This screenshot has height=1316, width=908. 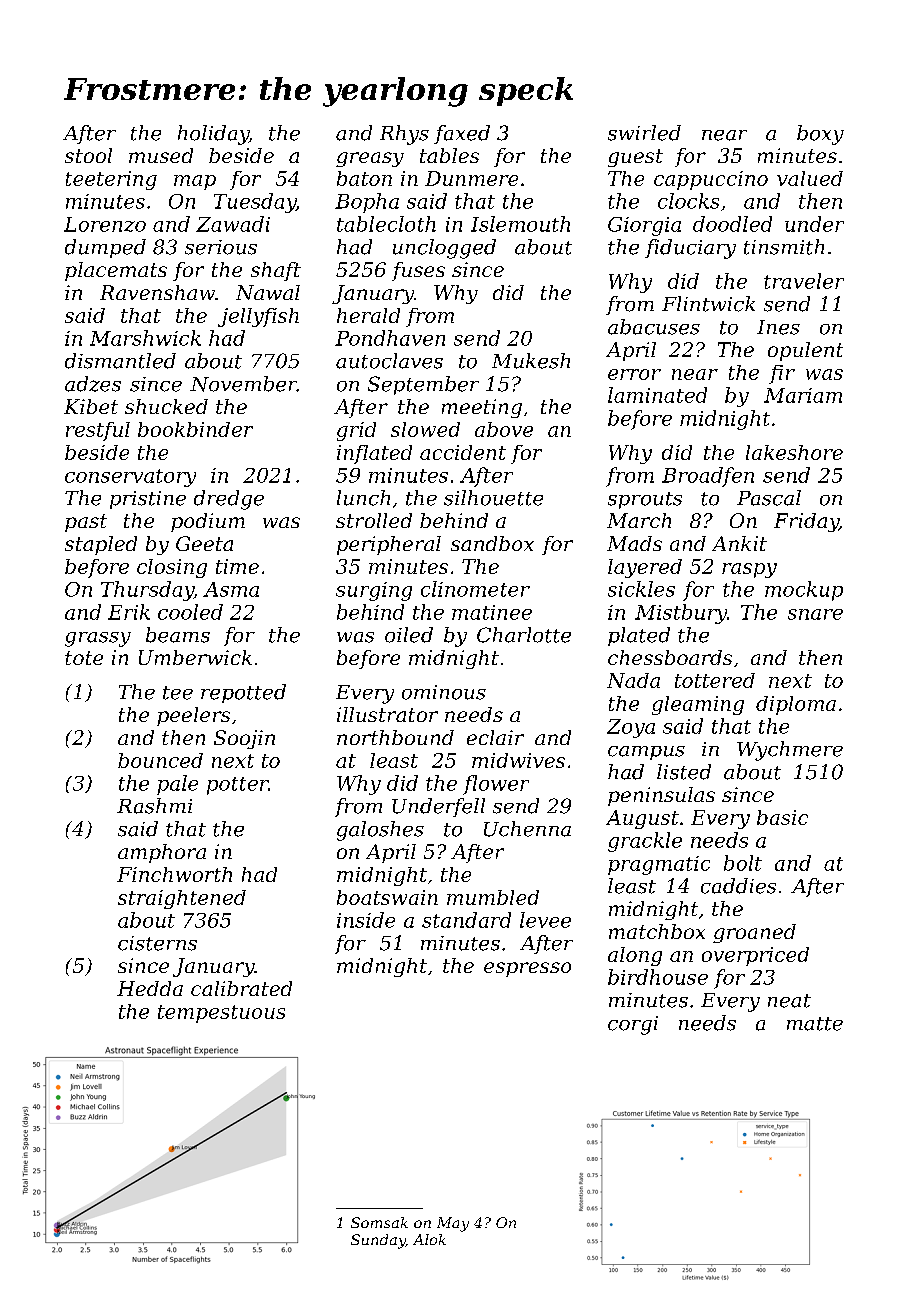 What do you see at coordinates (364, 178) in the screenshot?
I see `baton` at bounding box center [364, 178].
